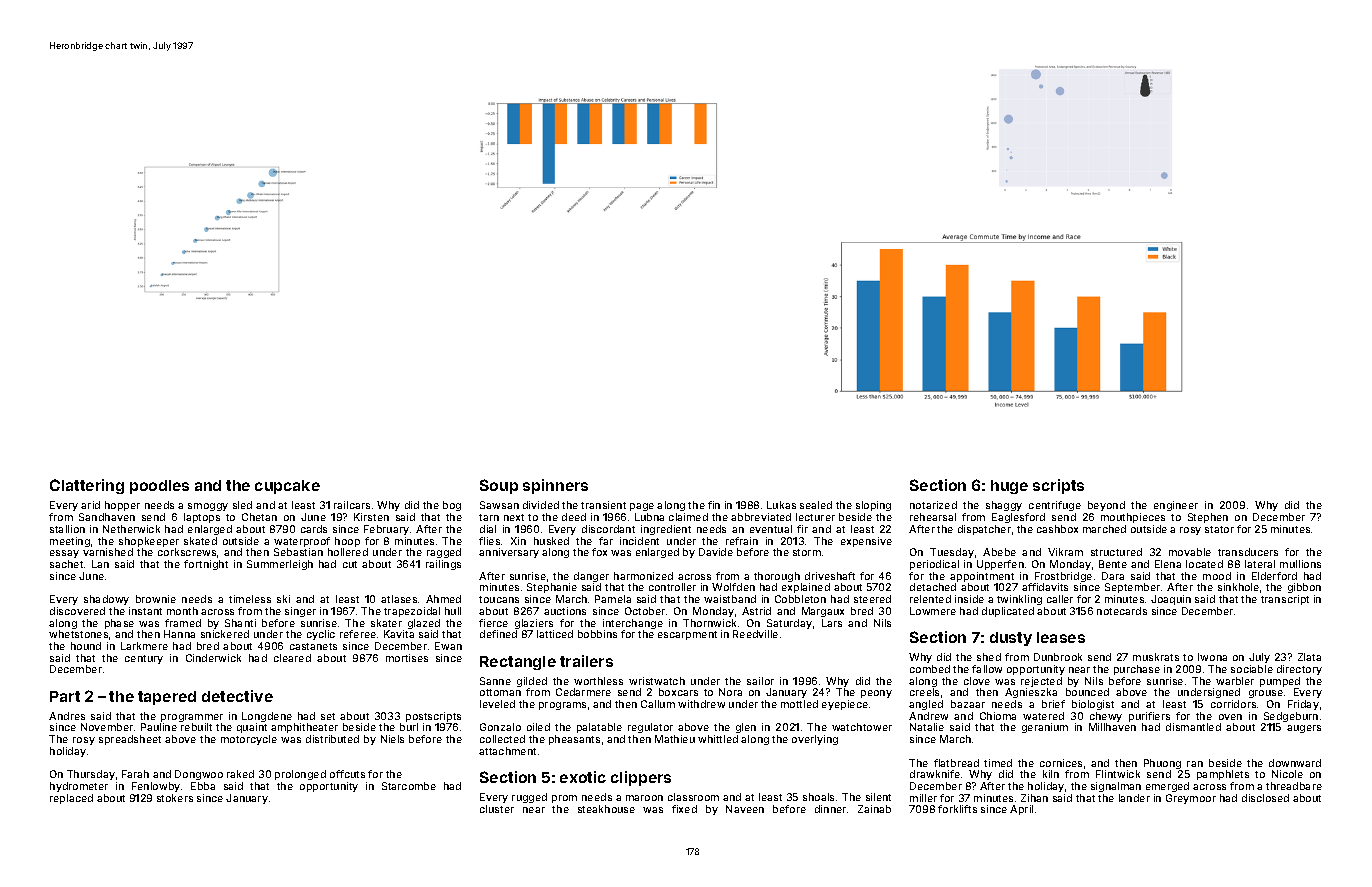 This image has height=887, width=1372. I want to click on Summerleigh, so click(280, 565).
